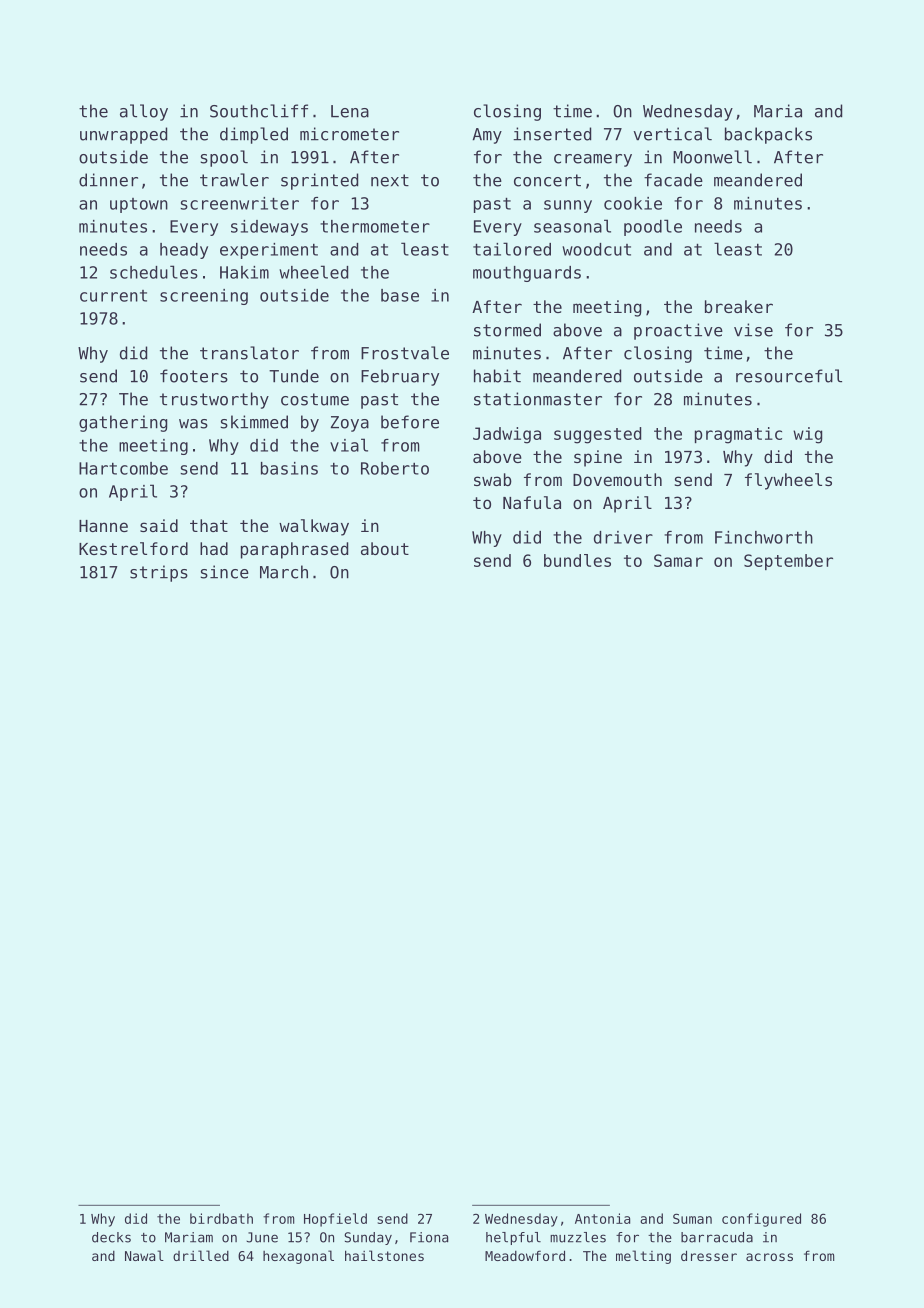  Describe the element at coordinates (538, 399) in the image. I see `stationmaster` at that location.
